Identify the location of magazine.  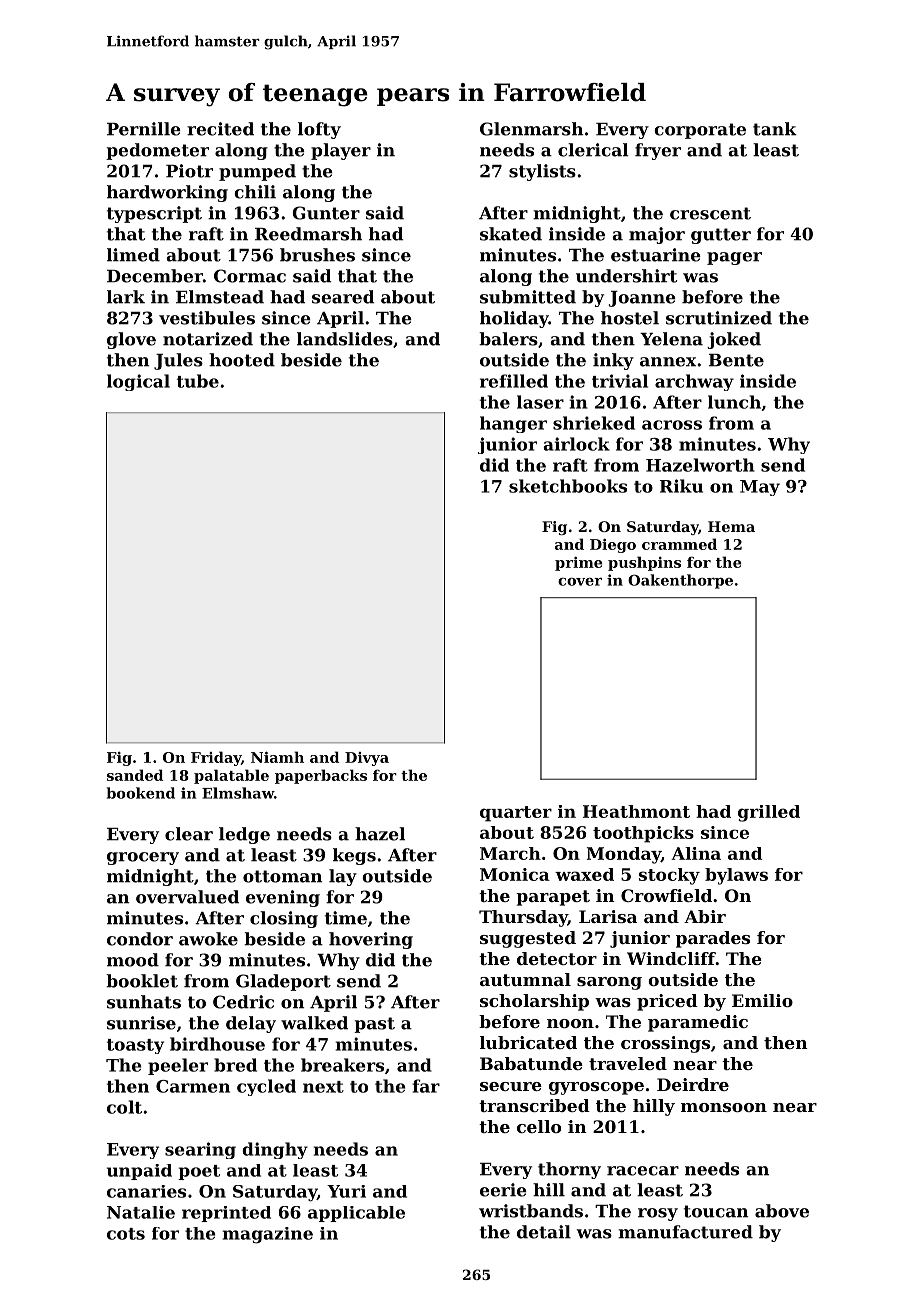
(267, 1235).
